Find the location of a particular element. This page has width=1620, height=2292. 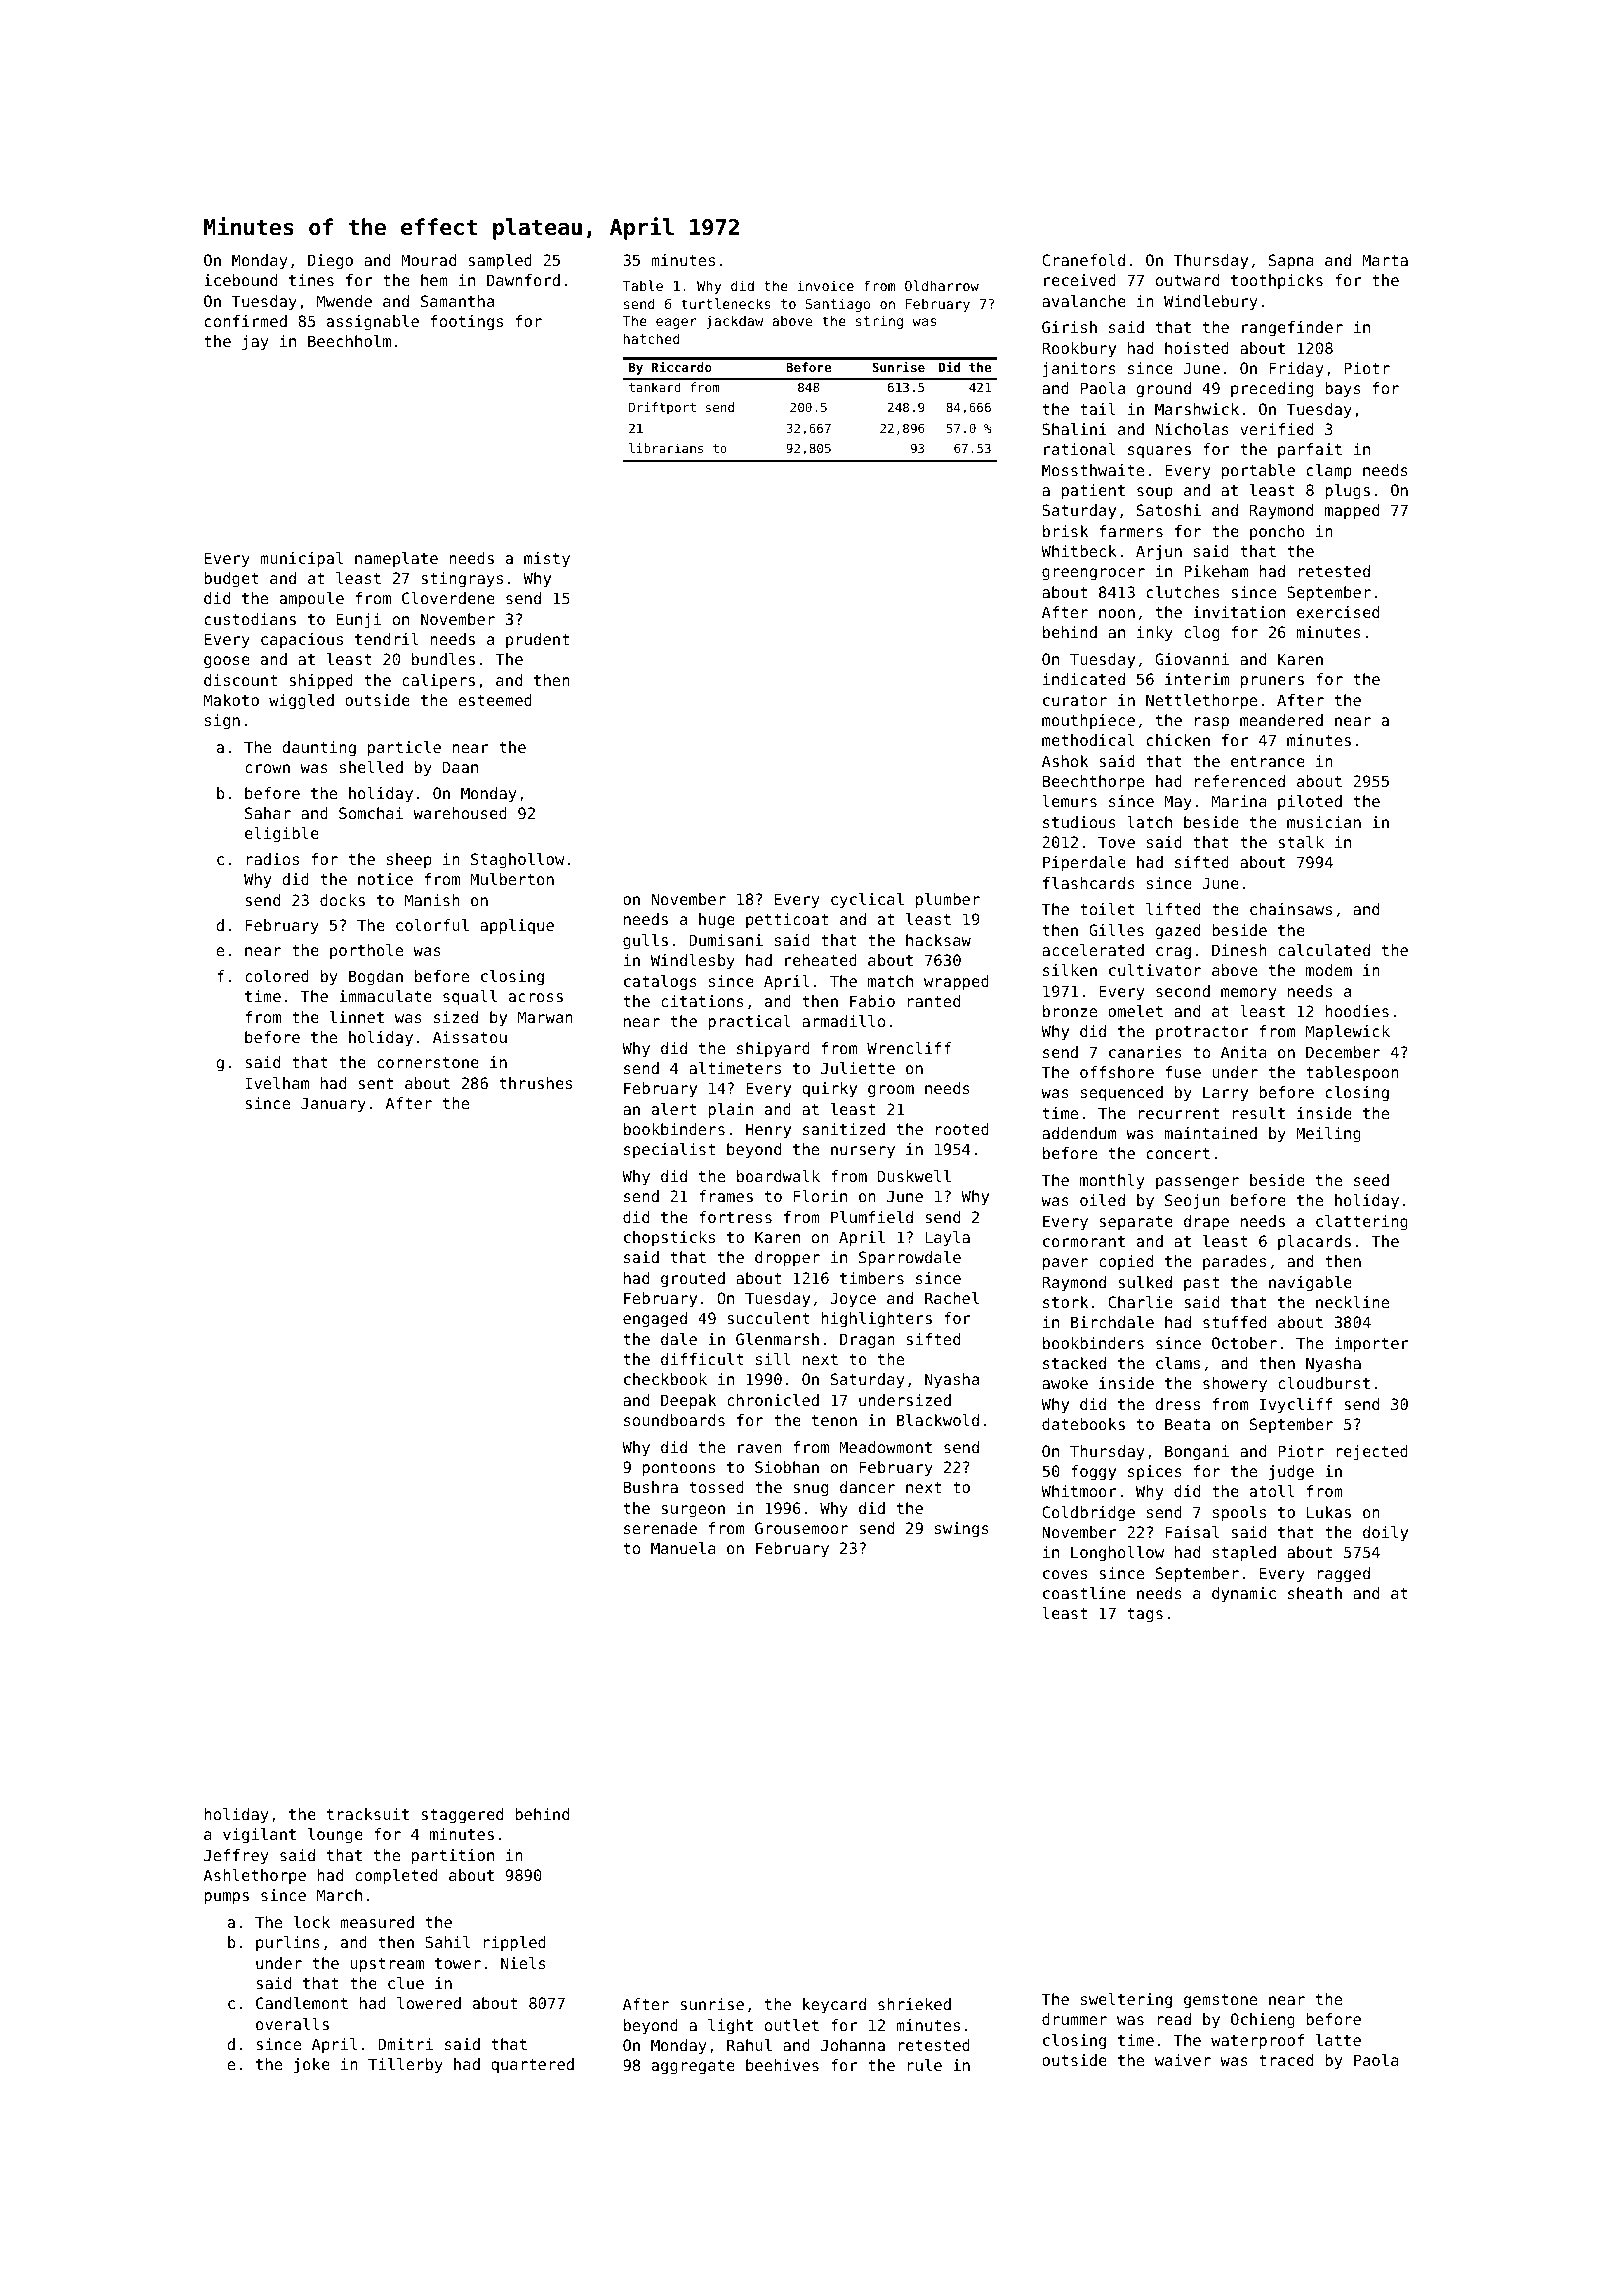

sequenced is located at coordinates (1122, 1094).
